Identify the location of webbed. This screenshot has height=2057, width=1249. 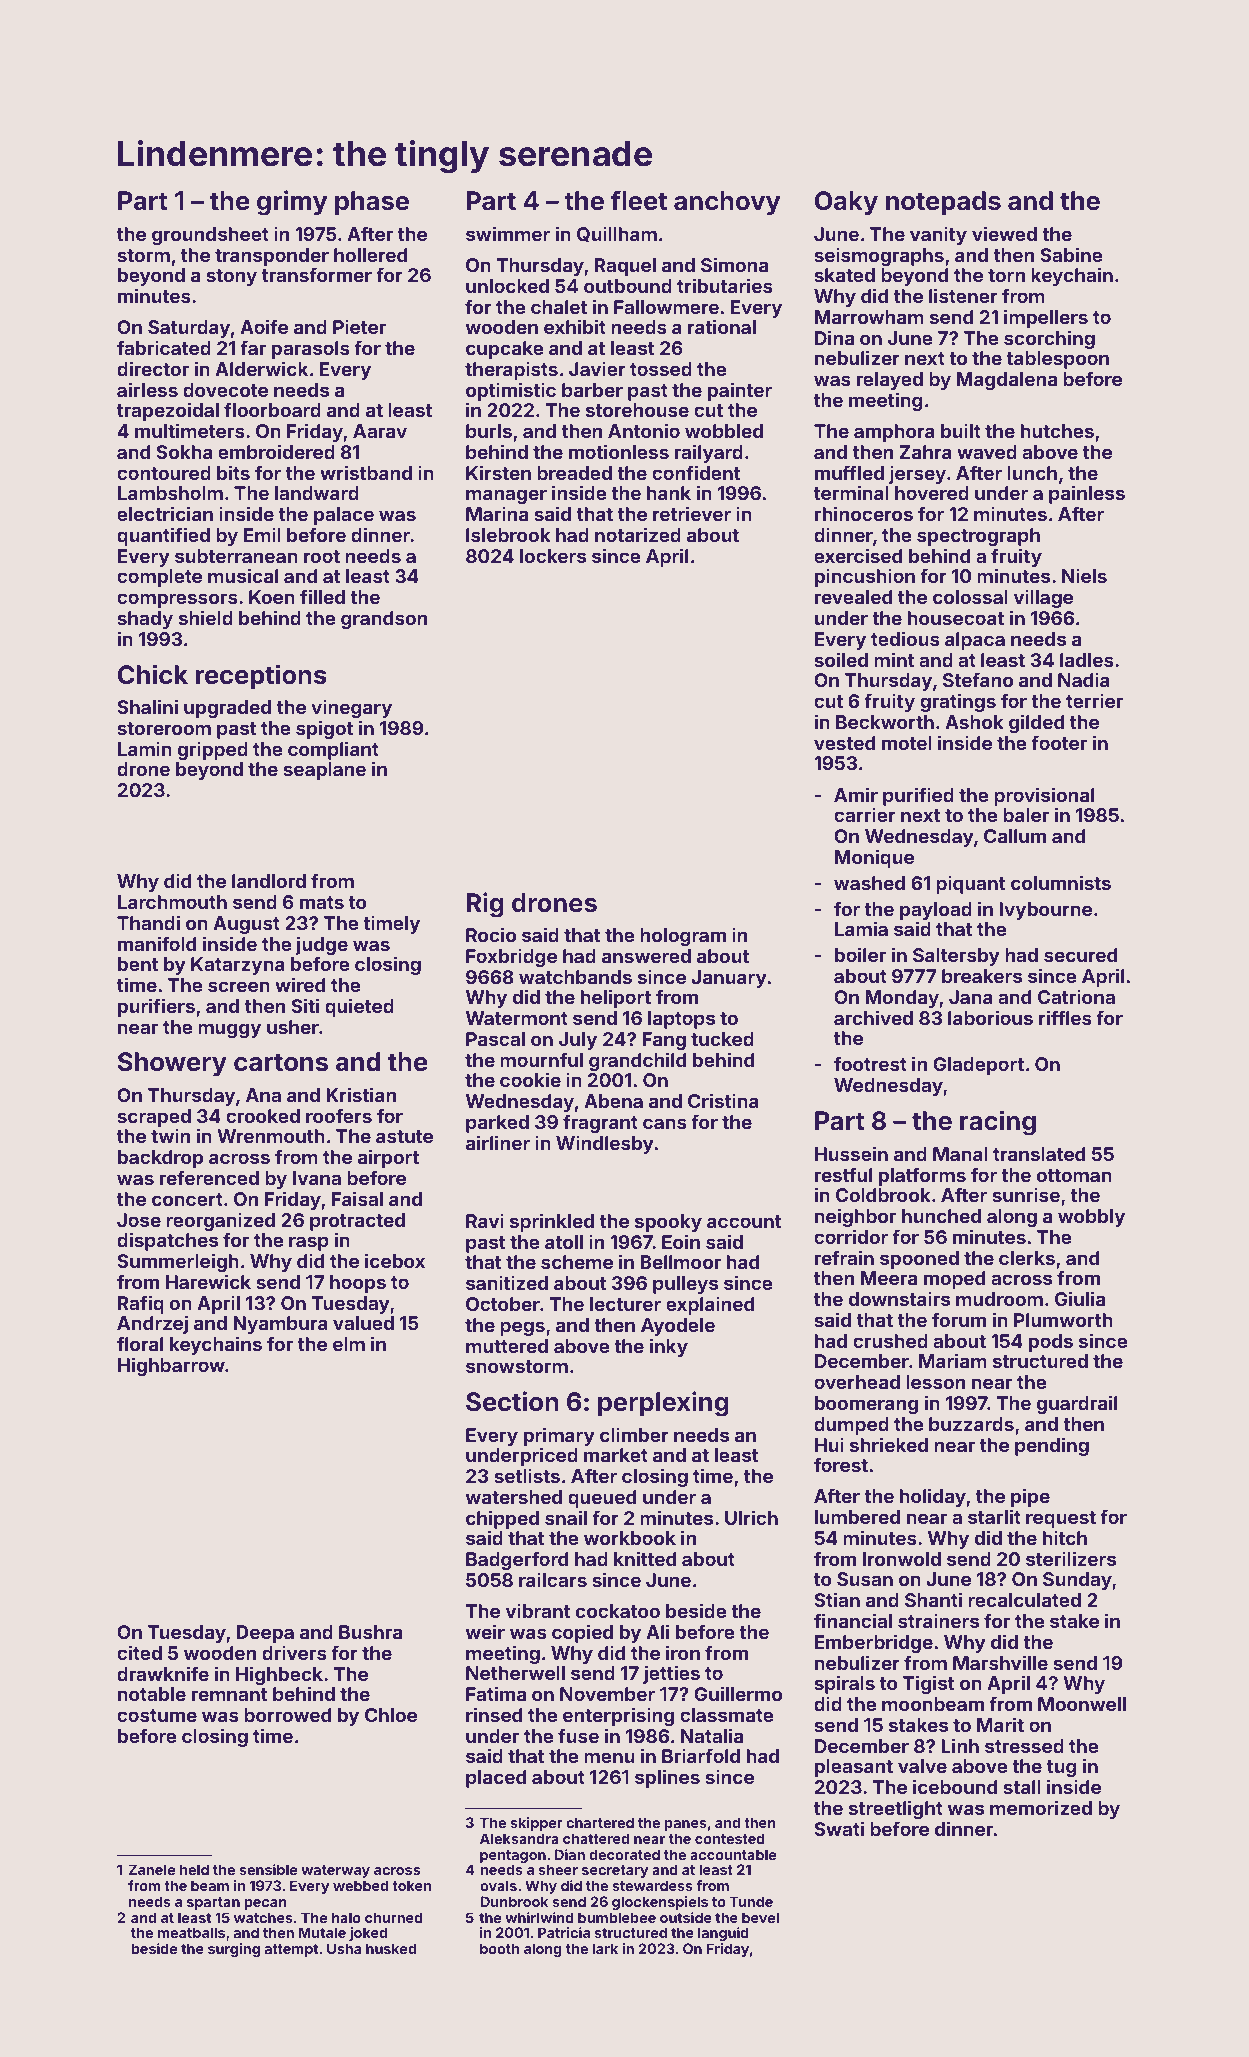
(360, 1885).
